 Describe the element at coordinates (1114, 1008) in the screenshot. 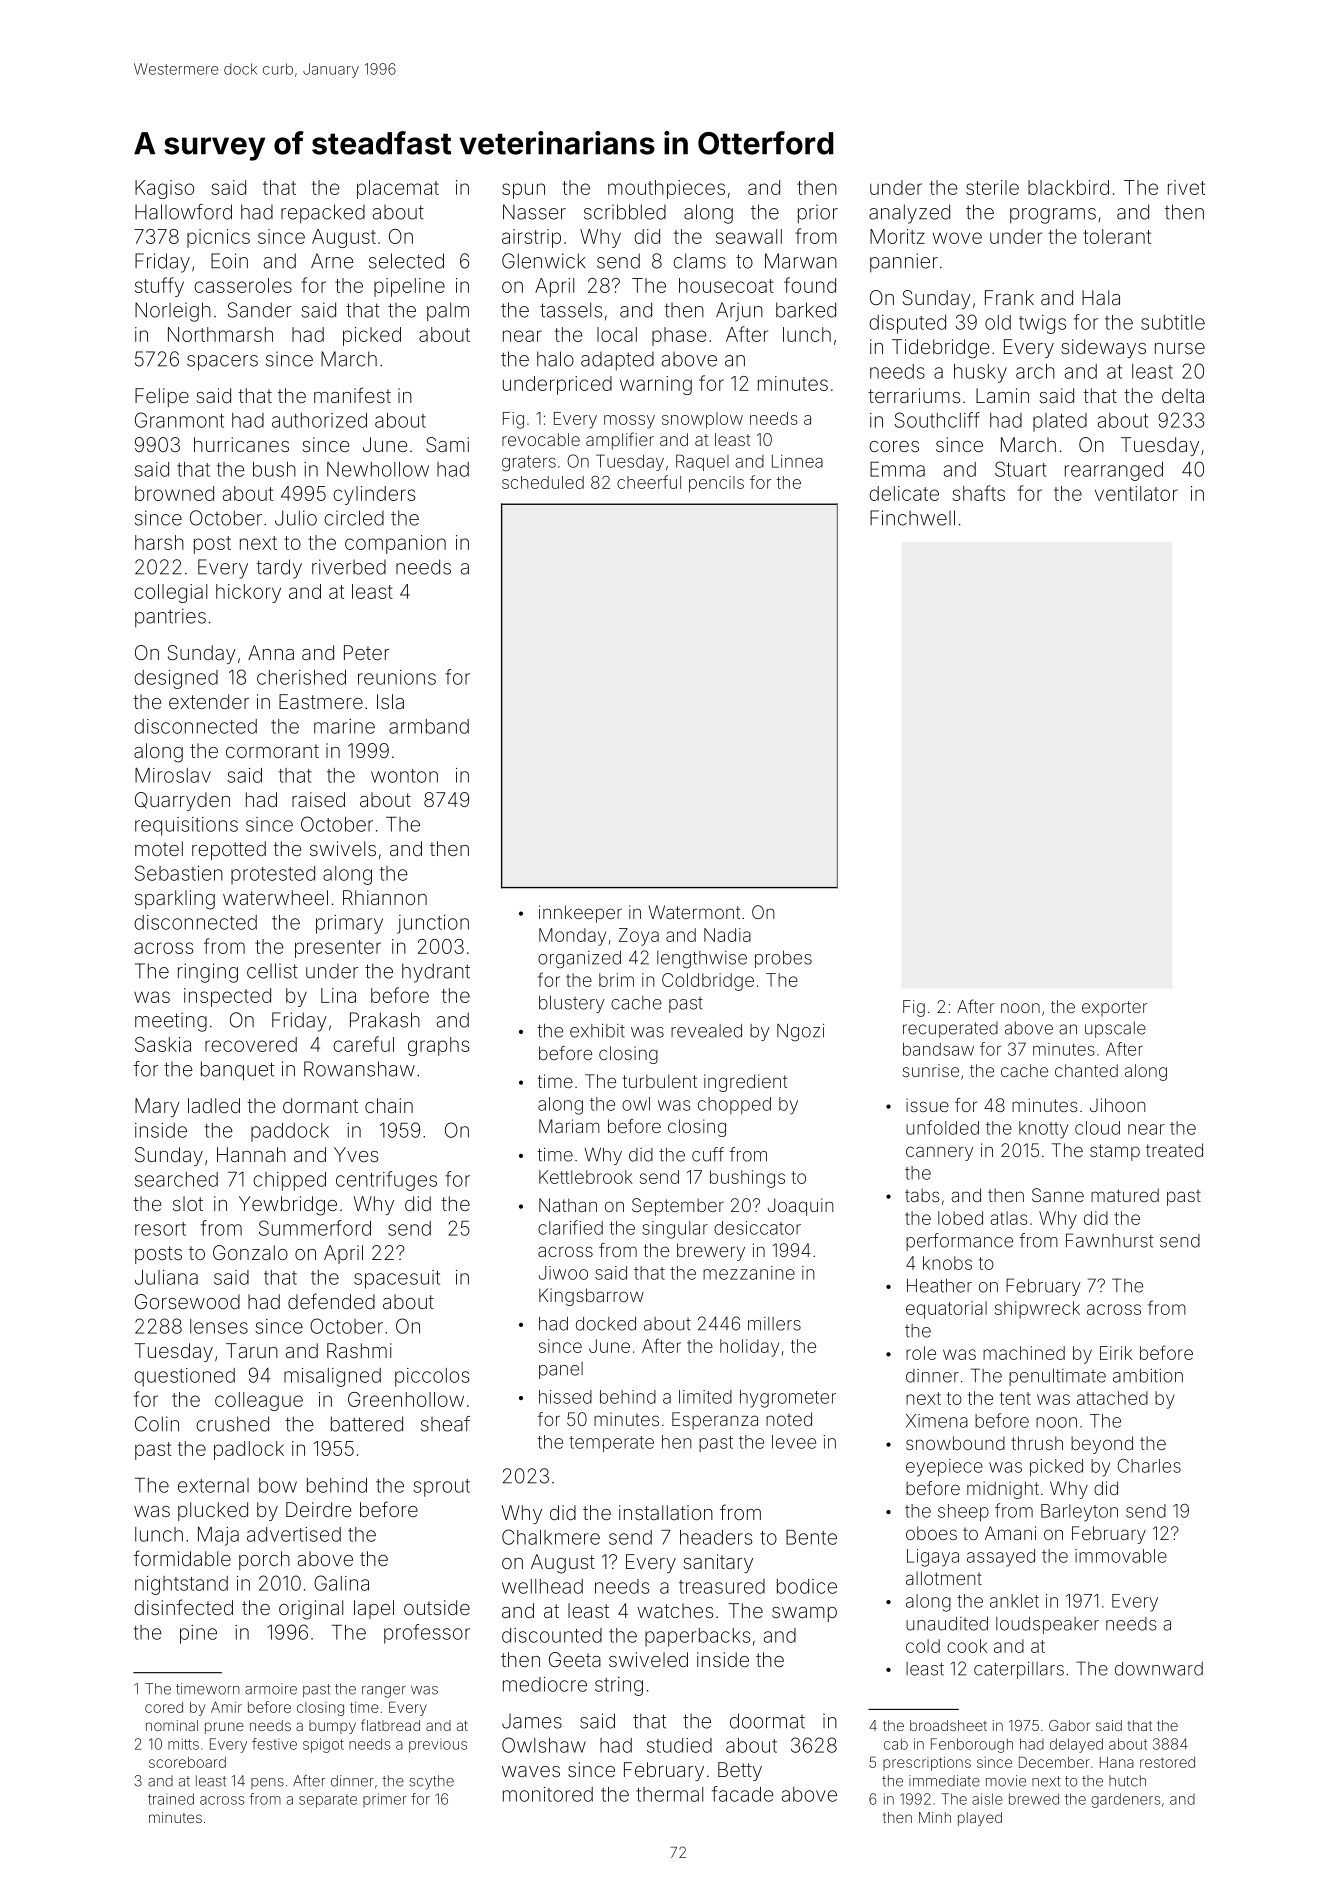

I see `exporter` at that location.
